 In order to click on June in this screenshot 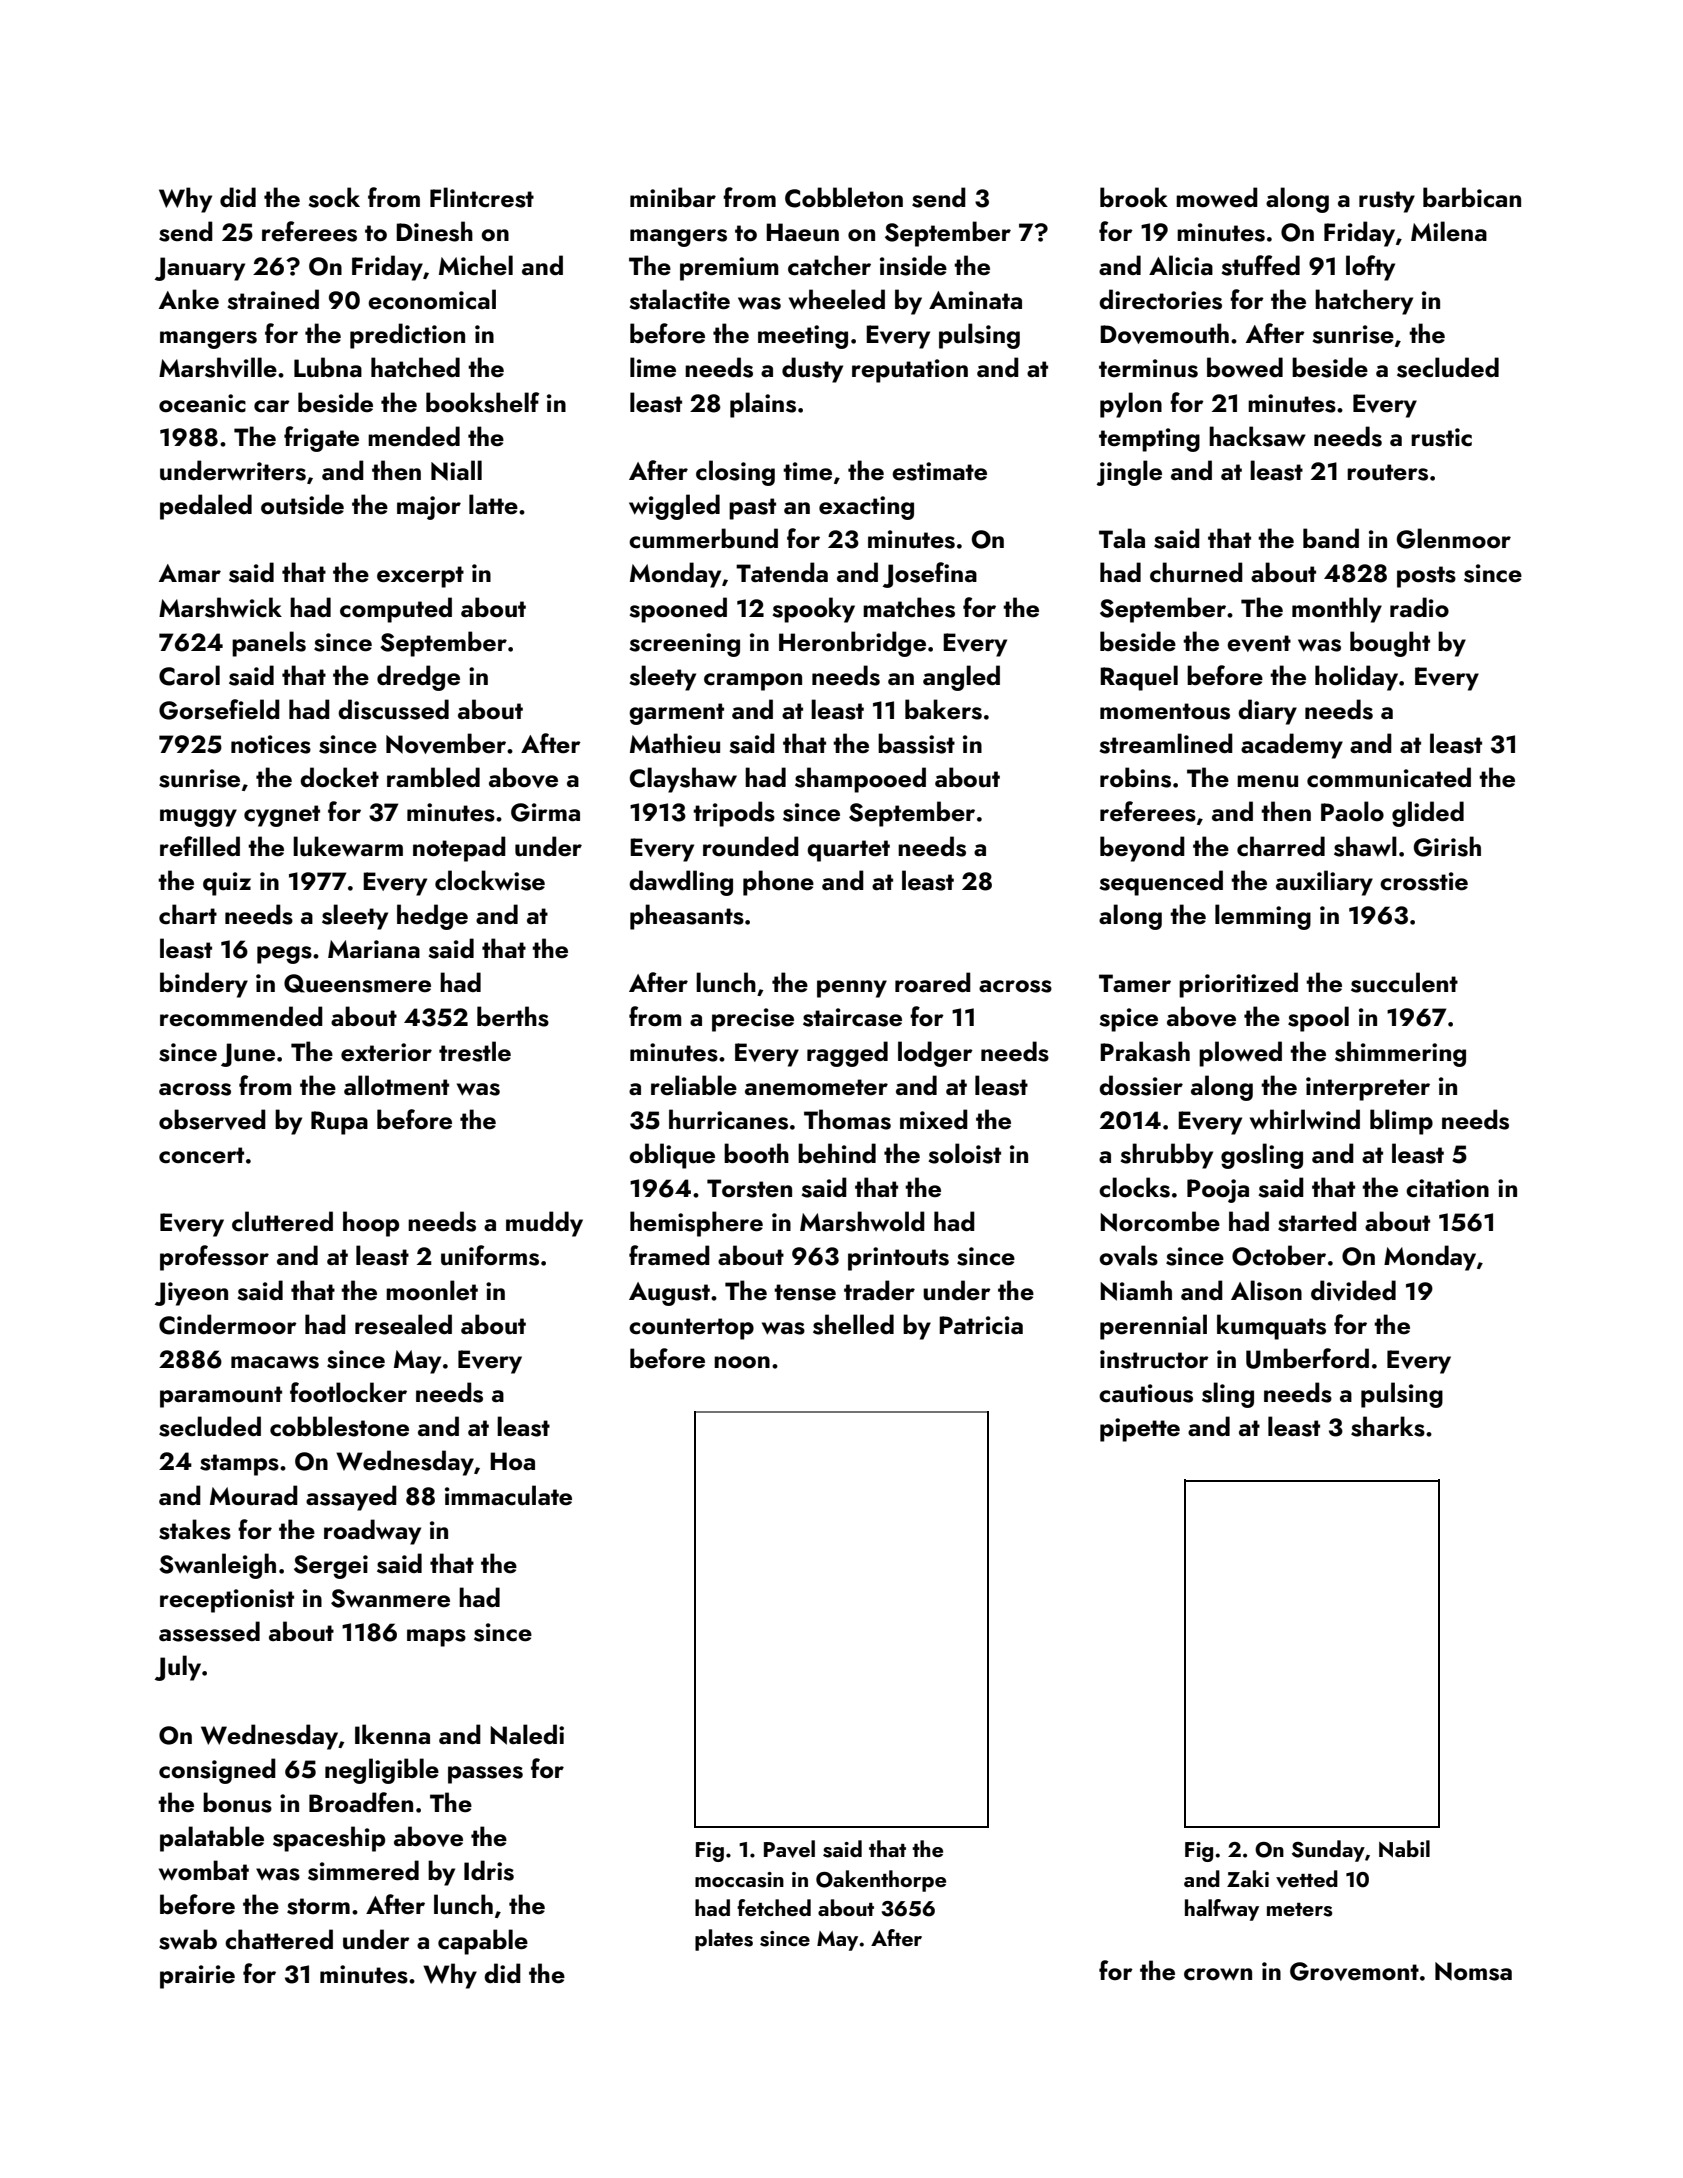, I will do `click(248, 1055)`.
